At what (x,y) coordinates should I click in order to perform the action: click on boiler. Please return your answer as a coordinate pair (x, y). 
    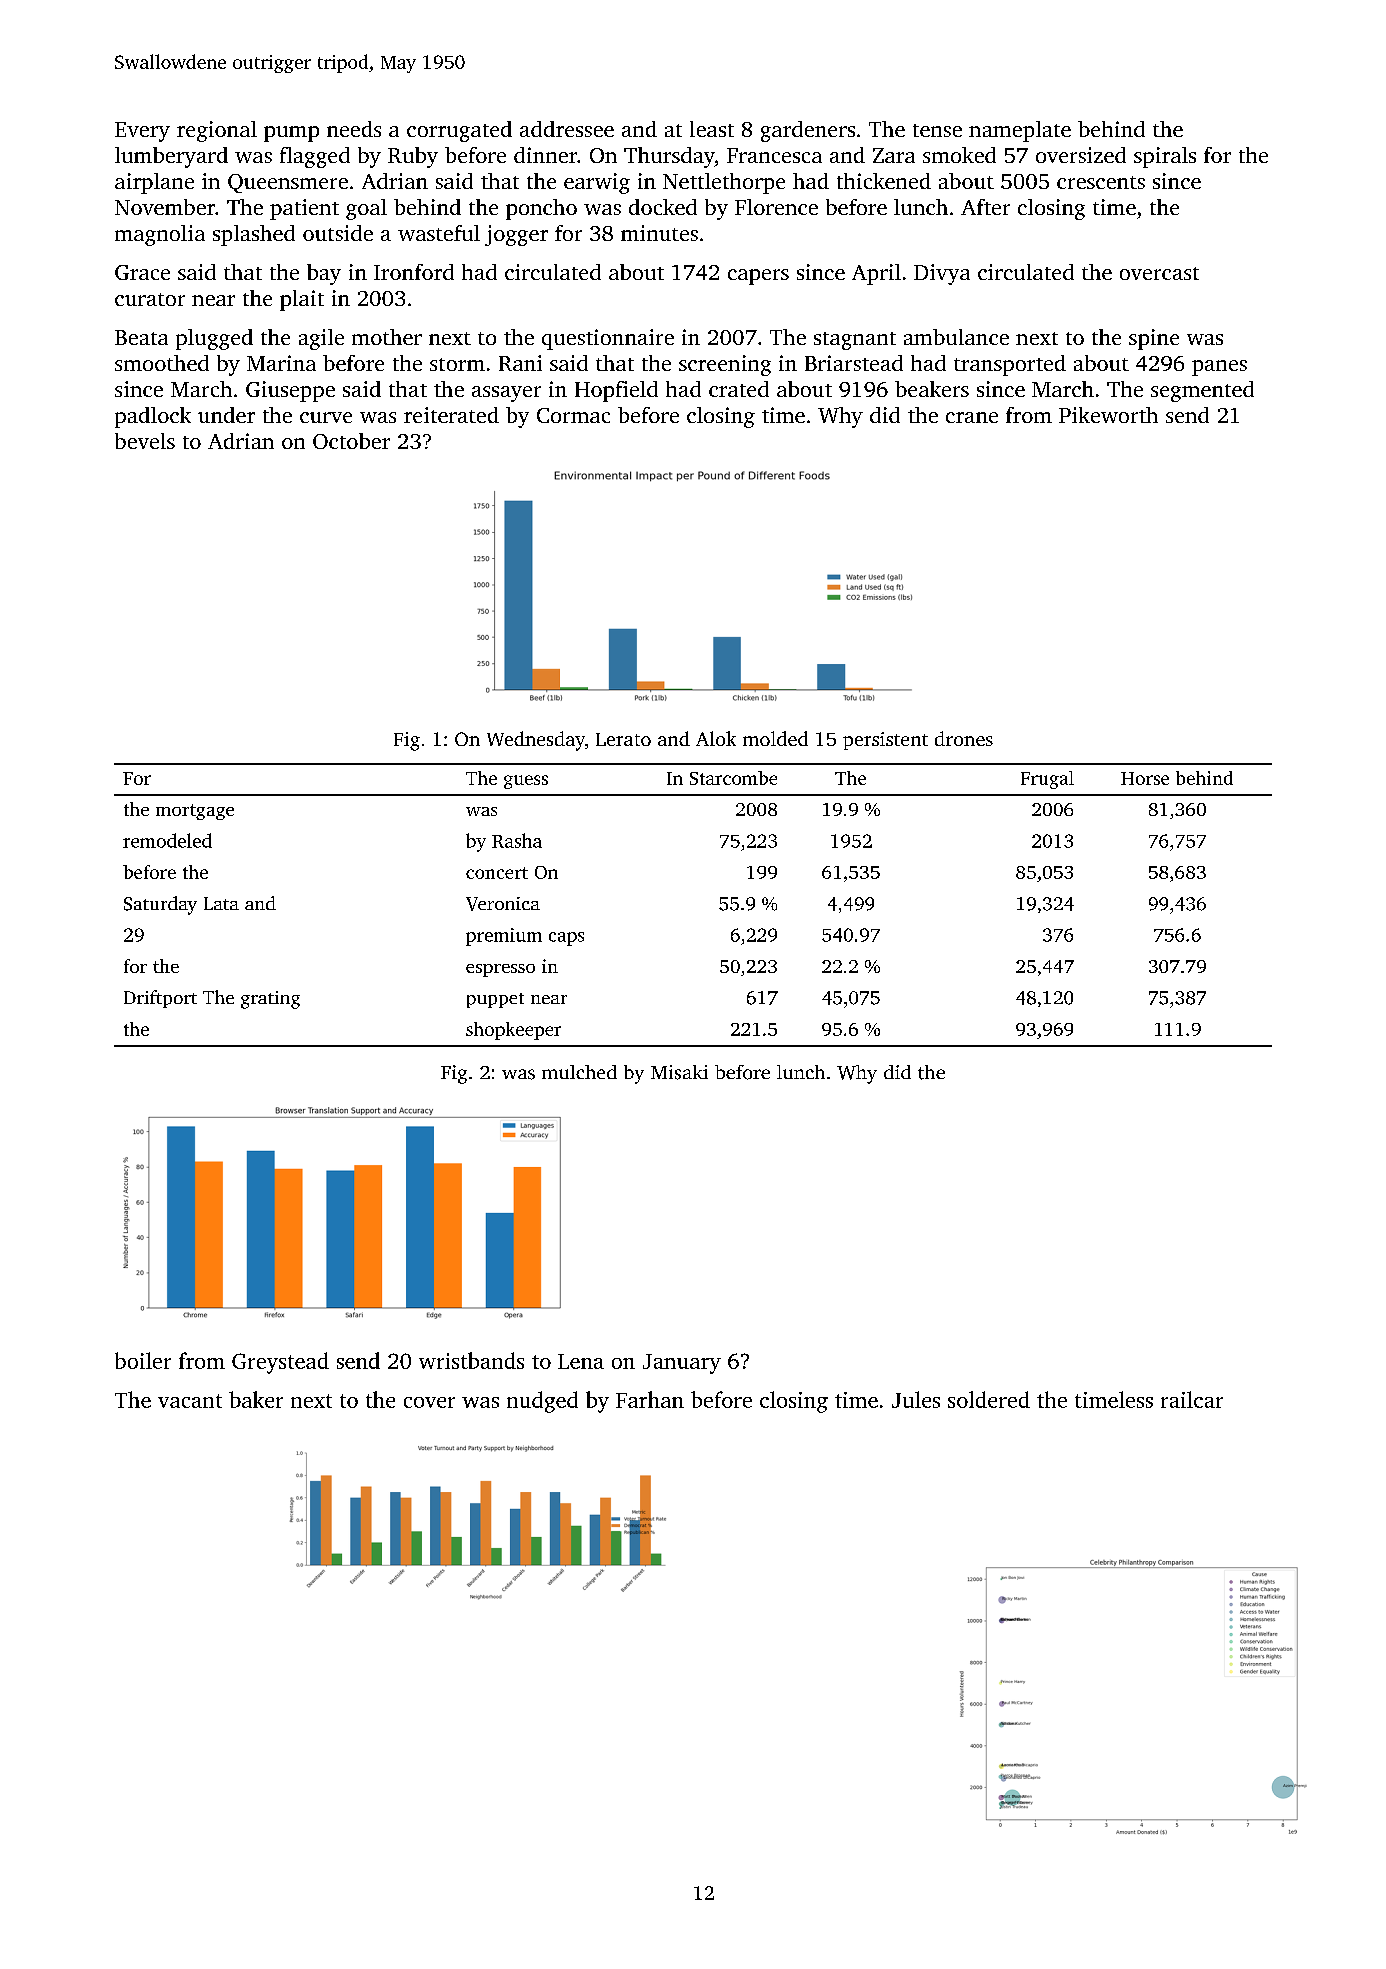
    Looking at the image, I should click on (143, 1360).
